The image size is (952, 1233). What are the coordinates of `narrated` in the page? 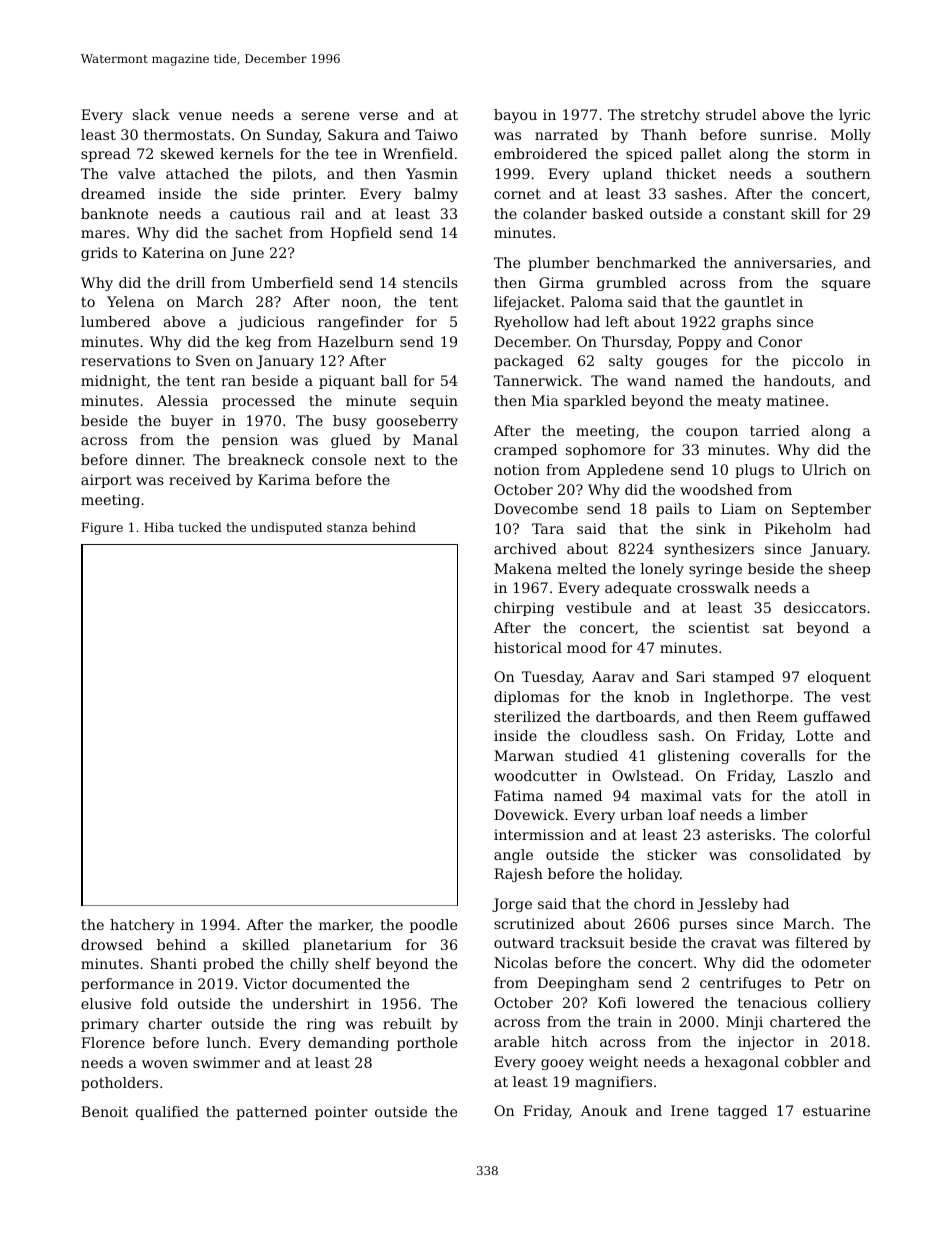 It's located at (566, 134).
